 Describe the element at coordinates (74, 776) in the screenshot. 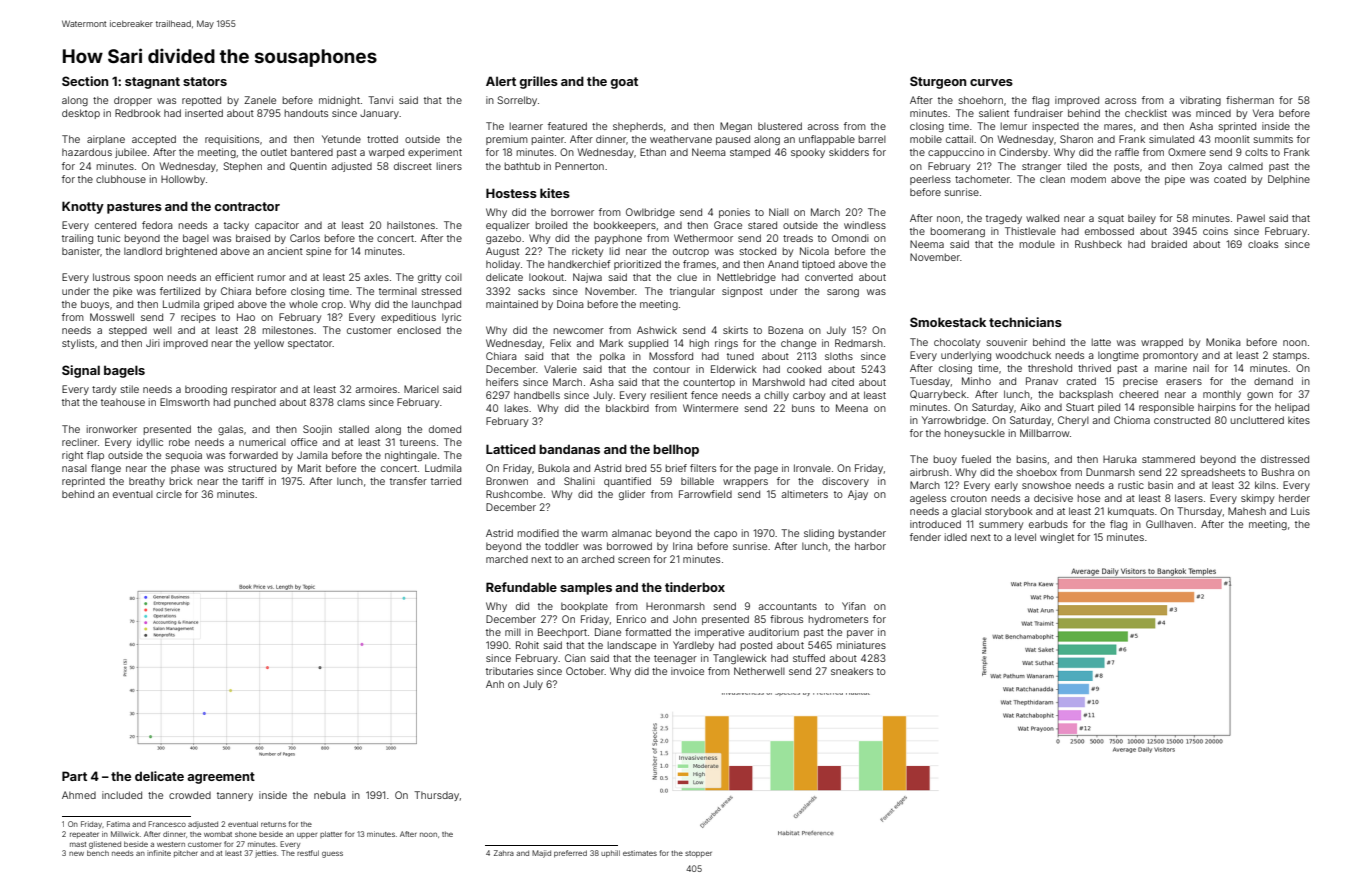

I see `Part` at that location.
